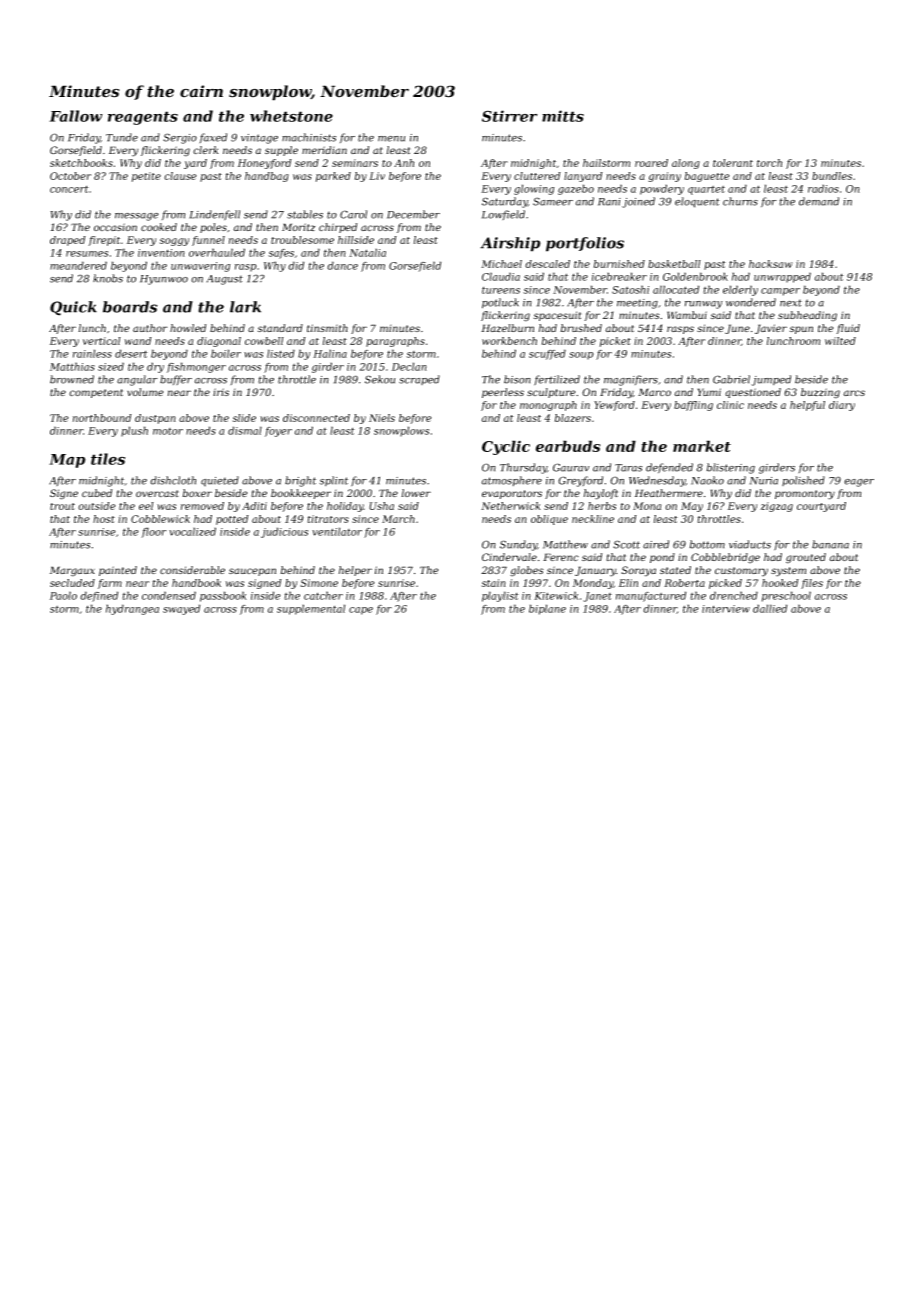 This screenshot has width=924, height=1308. What do you see at coordinates (733, 163) in the screenshot?
I see `tolerant` at bounding box center [733, 163].
